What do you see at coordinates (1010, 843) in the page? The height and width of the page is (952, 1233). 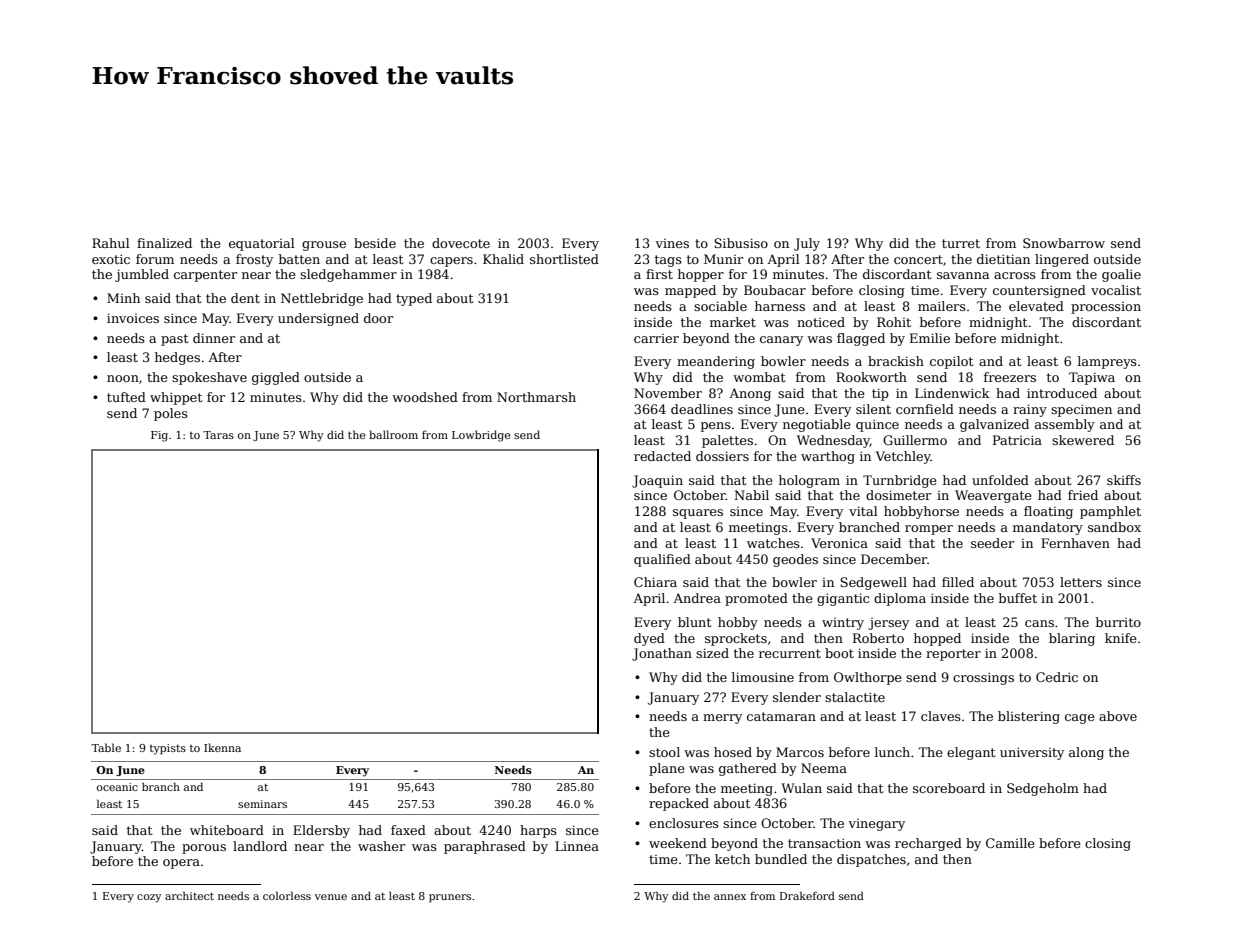 I see `Camille` at bounding box center [1010, 843].
